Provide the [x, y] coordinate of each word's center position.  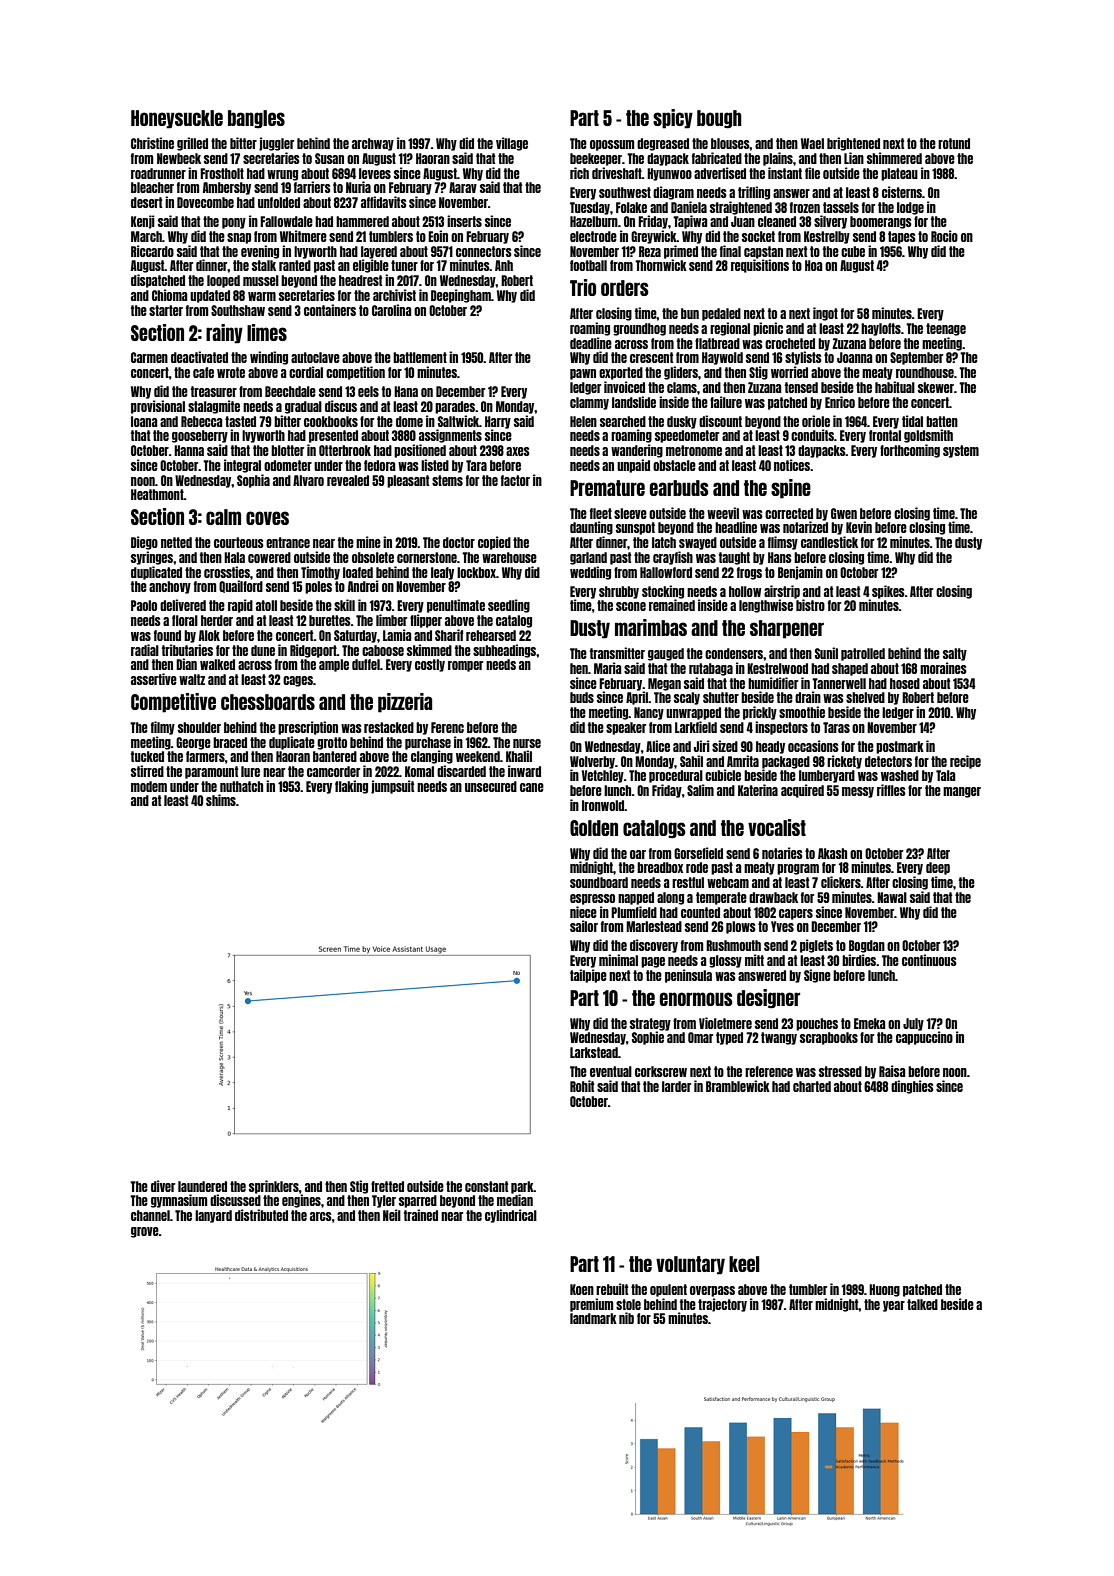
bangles [256, 119]
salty [955, 654]
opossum [612, 145]
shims [221, 800]
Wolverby [592, 762]
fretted [387, 1186]
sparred [418, 1201]
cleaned [777, 221]
